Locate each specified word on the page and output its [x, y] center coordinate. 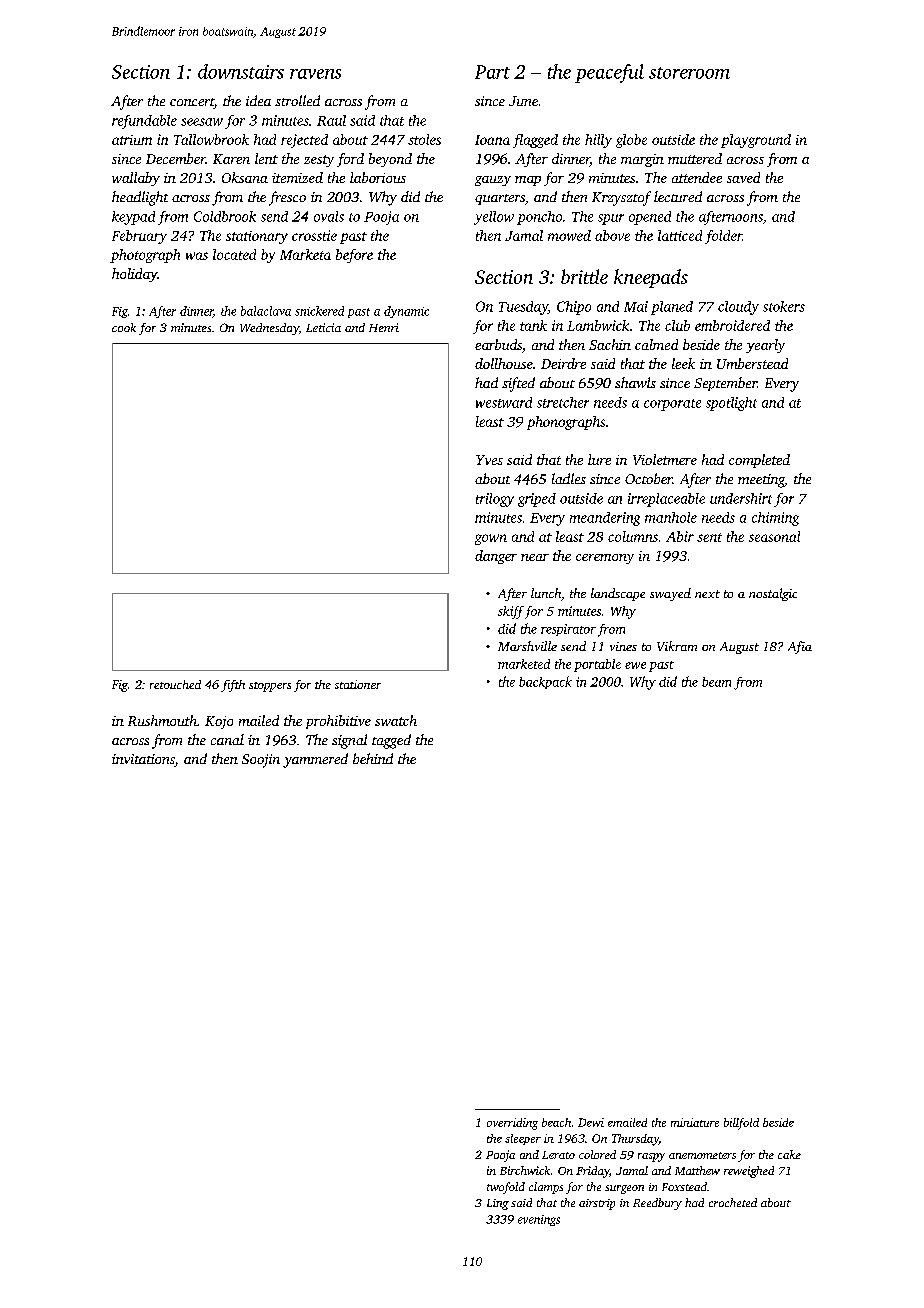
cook [124, 327]
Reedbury [657, 1204]
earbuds [498, 344]
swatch [396, 720]
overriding [512, 1124]
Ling [498, 1204]
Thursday [635, 1140]
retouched [175, 684]
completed [759, 461]
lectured [678, 196]
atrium [132, 140]
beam [716, 682]
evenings [539, 1220]
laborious [378, 177]
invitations [143, 760]
